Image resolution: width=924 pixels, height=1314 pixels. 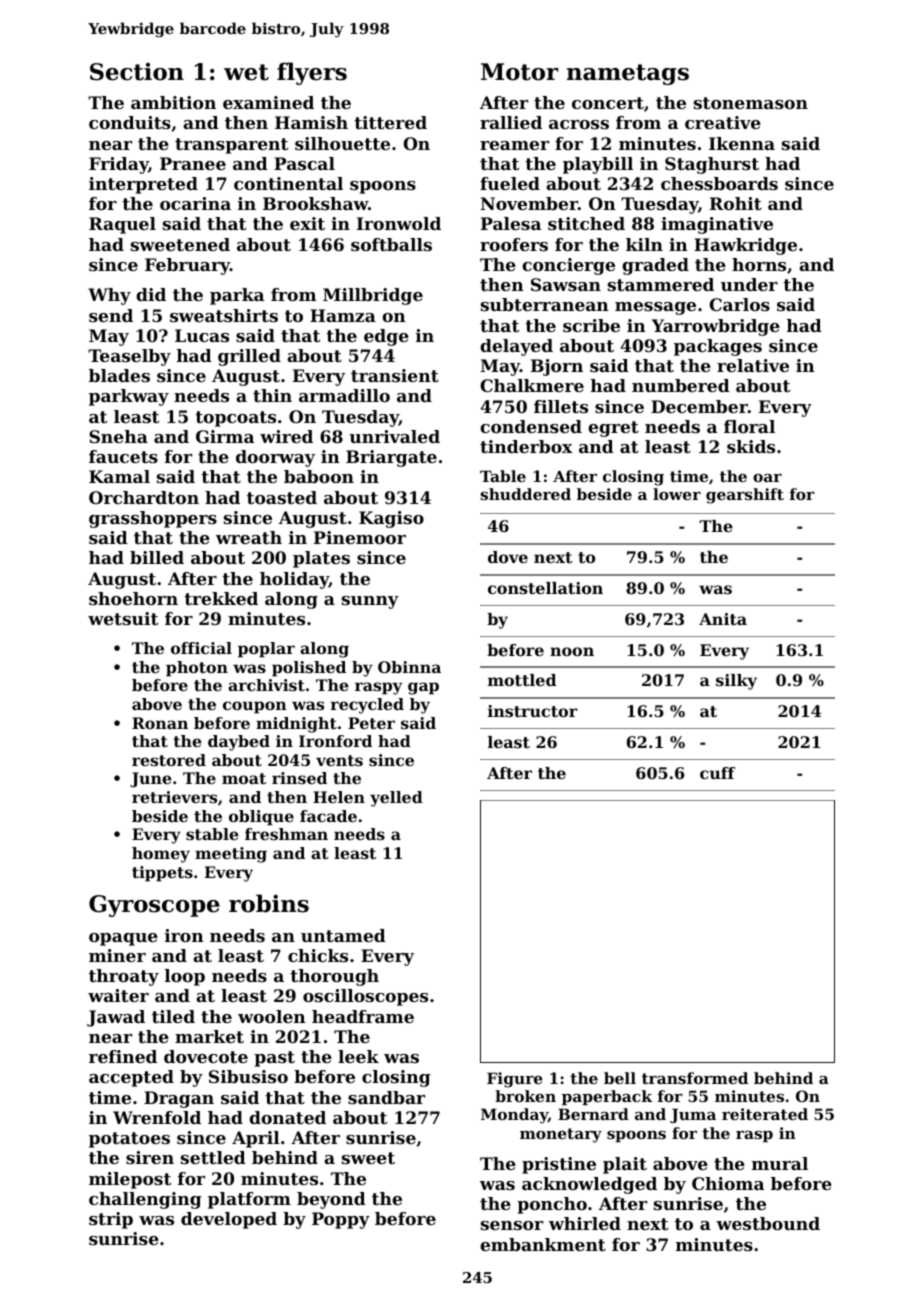 I want to click on embankment, so click(x=543, y=1244).
